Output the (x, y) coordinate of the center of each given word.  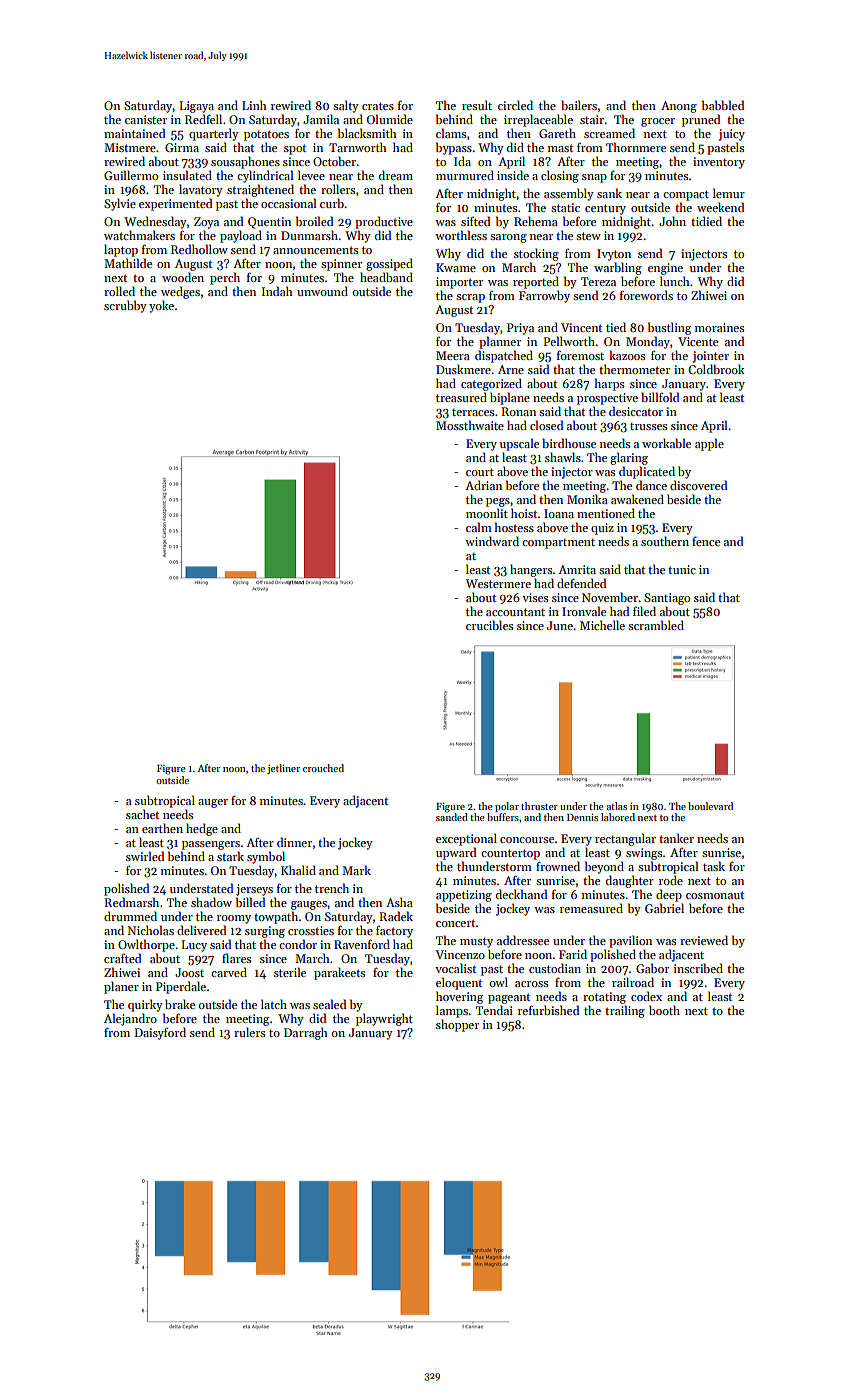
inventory (719, 163)
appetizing (464, 896)
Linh (254, 105)
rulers (249, 1032)
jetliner (283, 769)
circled (515, 105)
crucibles (489, 625)
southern (665, 541)
